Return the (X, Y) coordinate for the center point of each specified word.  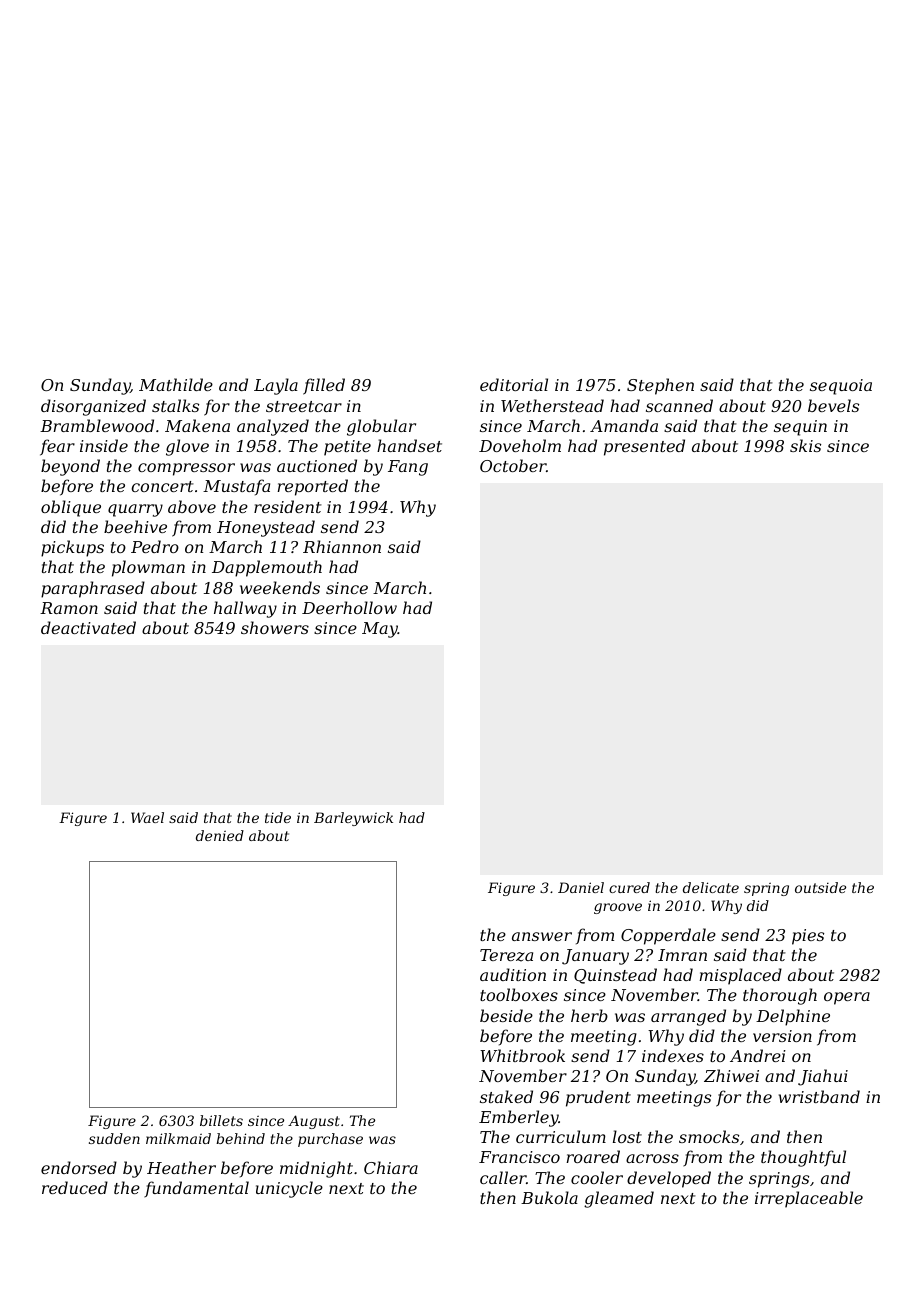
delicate (711, 887)
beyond (70, 467)
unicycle (289, 1189)
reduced (75, 1187)
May (380, 630)
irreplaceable (809, 1199)
